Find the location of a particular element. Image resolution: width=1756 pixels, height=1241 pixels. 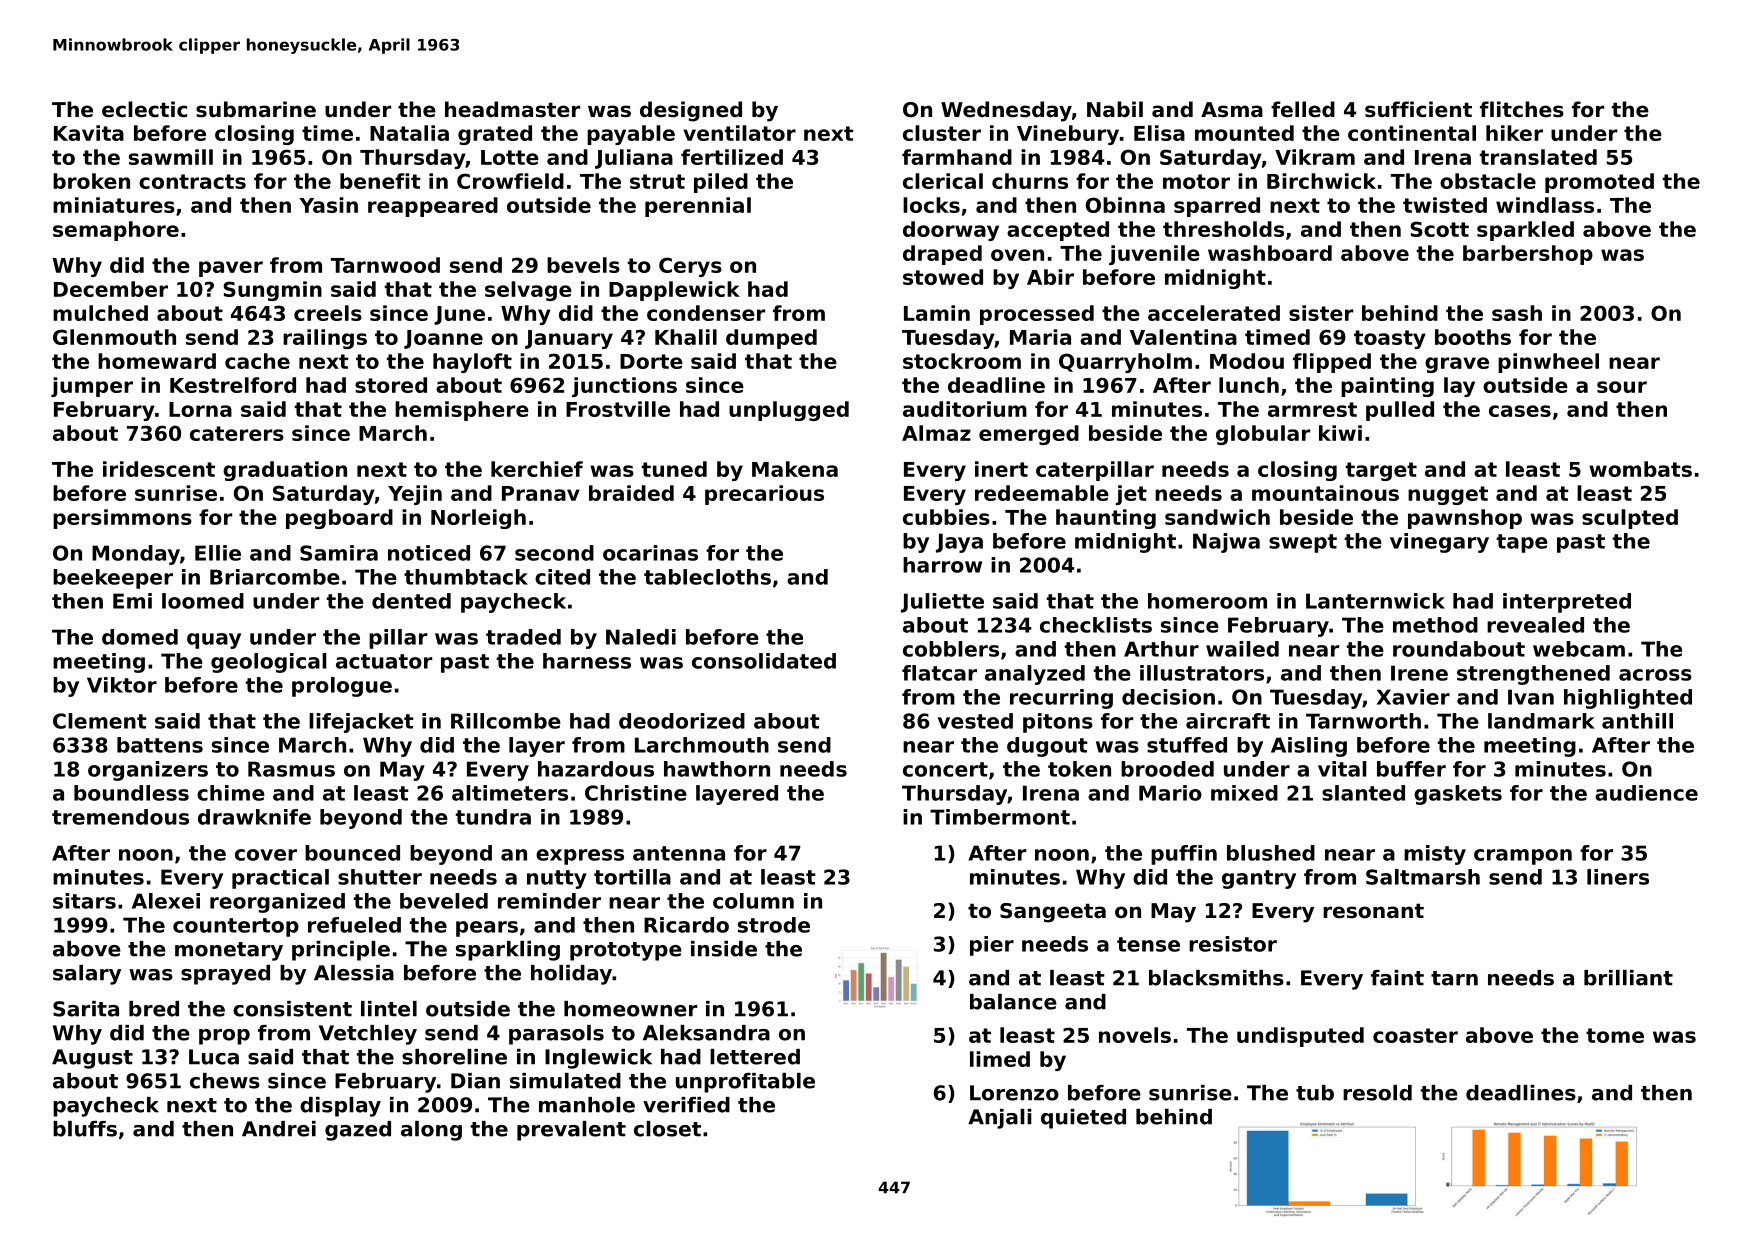

flitches is located at coordinates (1522, 109).
